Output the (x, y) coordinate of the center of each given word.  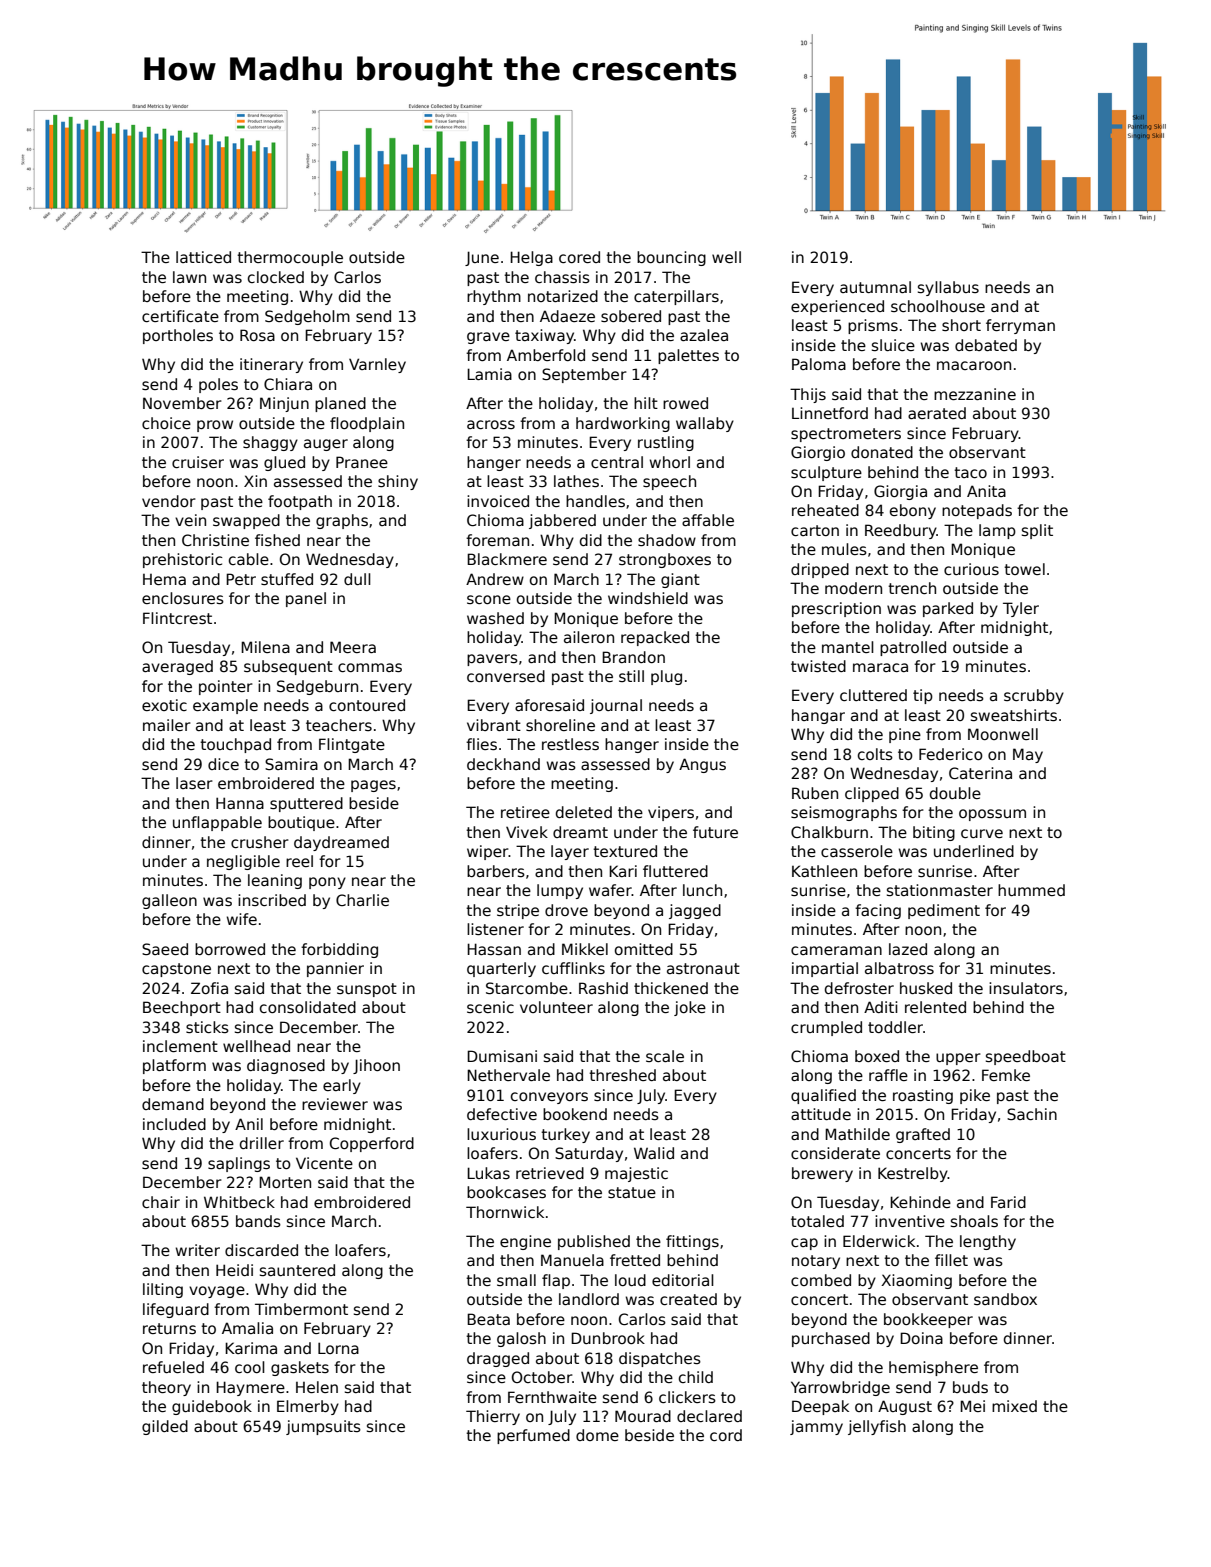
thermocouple (290, 258)
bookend (575, 1114)
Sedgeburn (317, 687)
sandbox (1005, 1299)
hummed (1031, 890)
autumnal (875, 287)
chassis (562, 277)
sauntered (297, 1270)
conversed (506, 676)
